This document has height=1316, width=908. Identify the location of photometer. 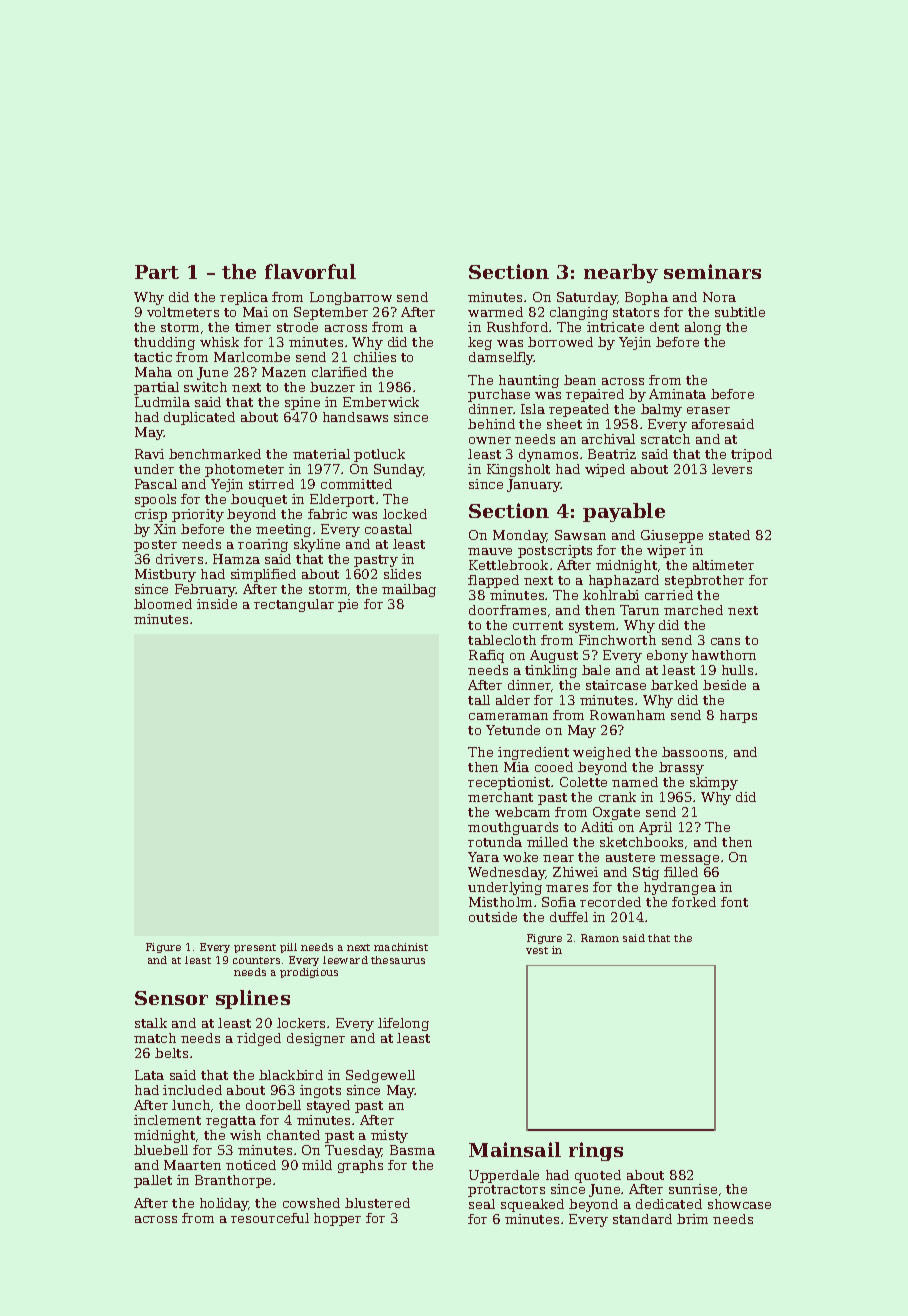
(244, 470).
